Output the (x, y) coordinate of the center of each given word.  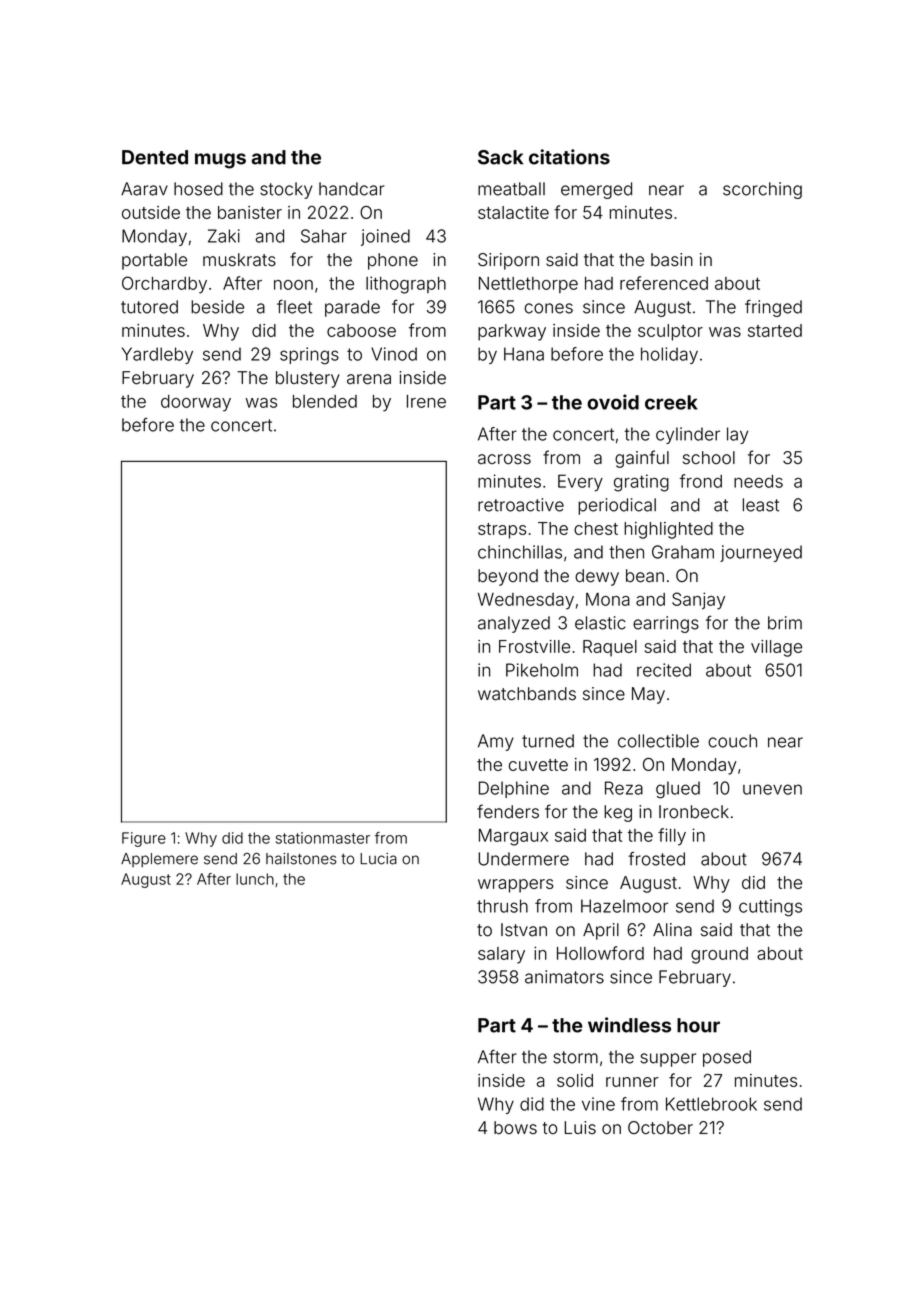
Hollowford (600, 953)
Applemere (159, 860)
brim (785, 623)
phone (393, 261)
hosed (198, 189)
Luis (580, 1127)
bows (515, 1128)
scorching (762, 190)
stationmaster (323, 838)
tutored (149, 307)
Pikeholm (542, 670)
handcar (351, 189)
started (775, 330)
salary (501, 955)
